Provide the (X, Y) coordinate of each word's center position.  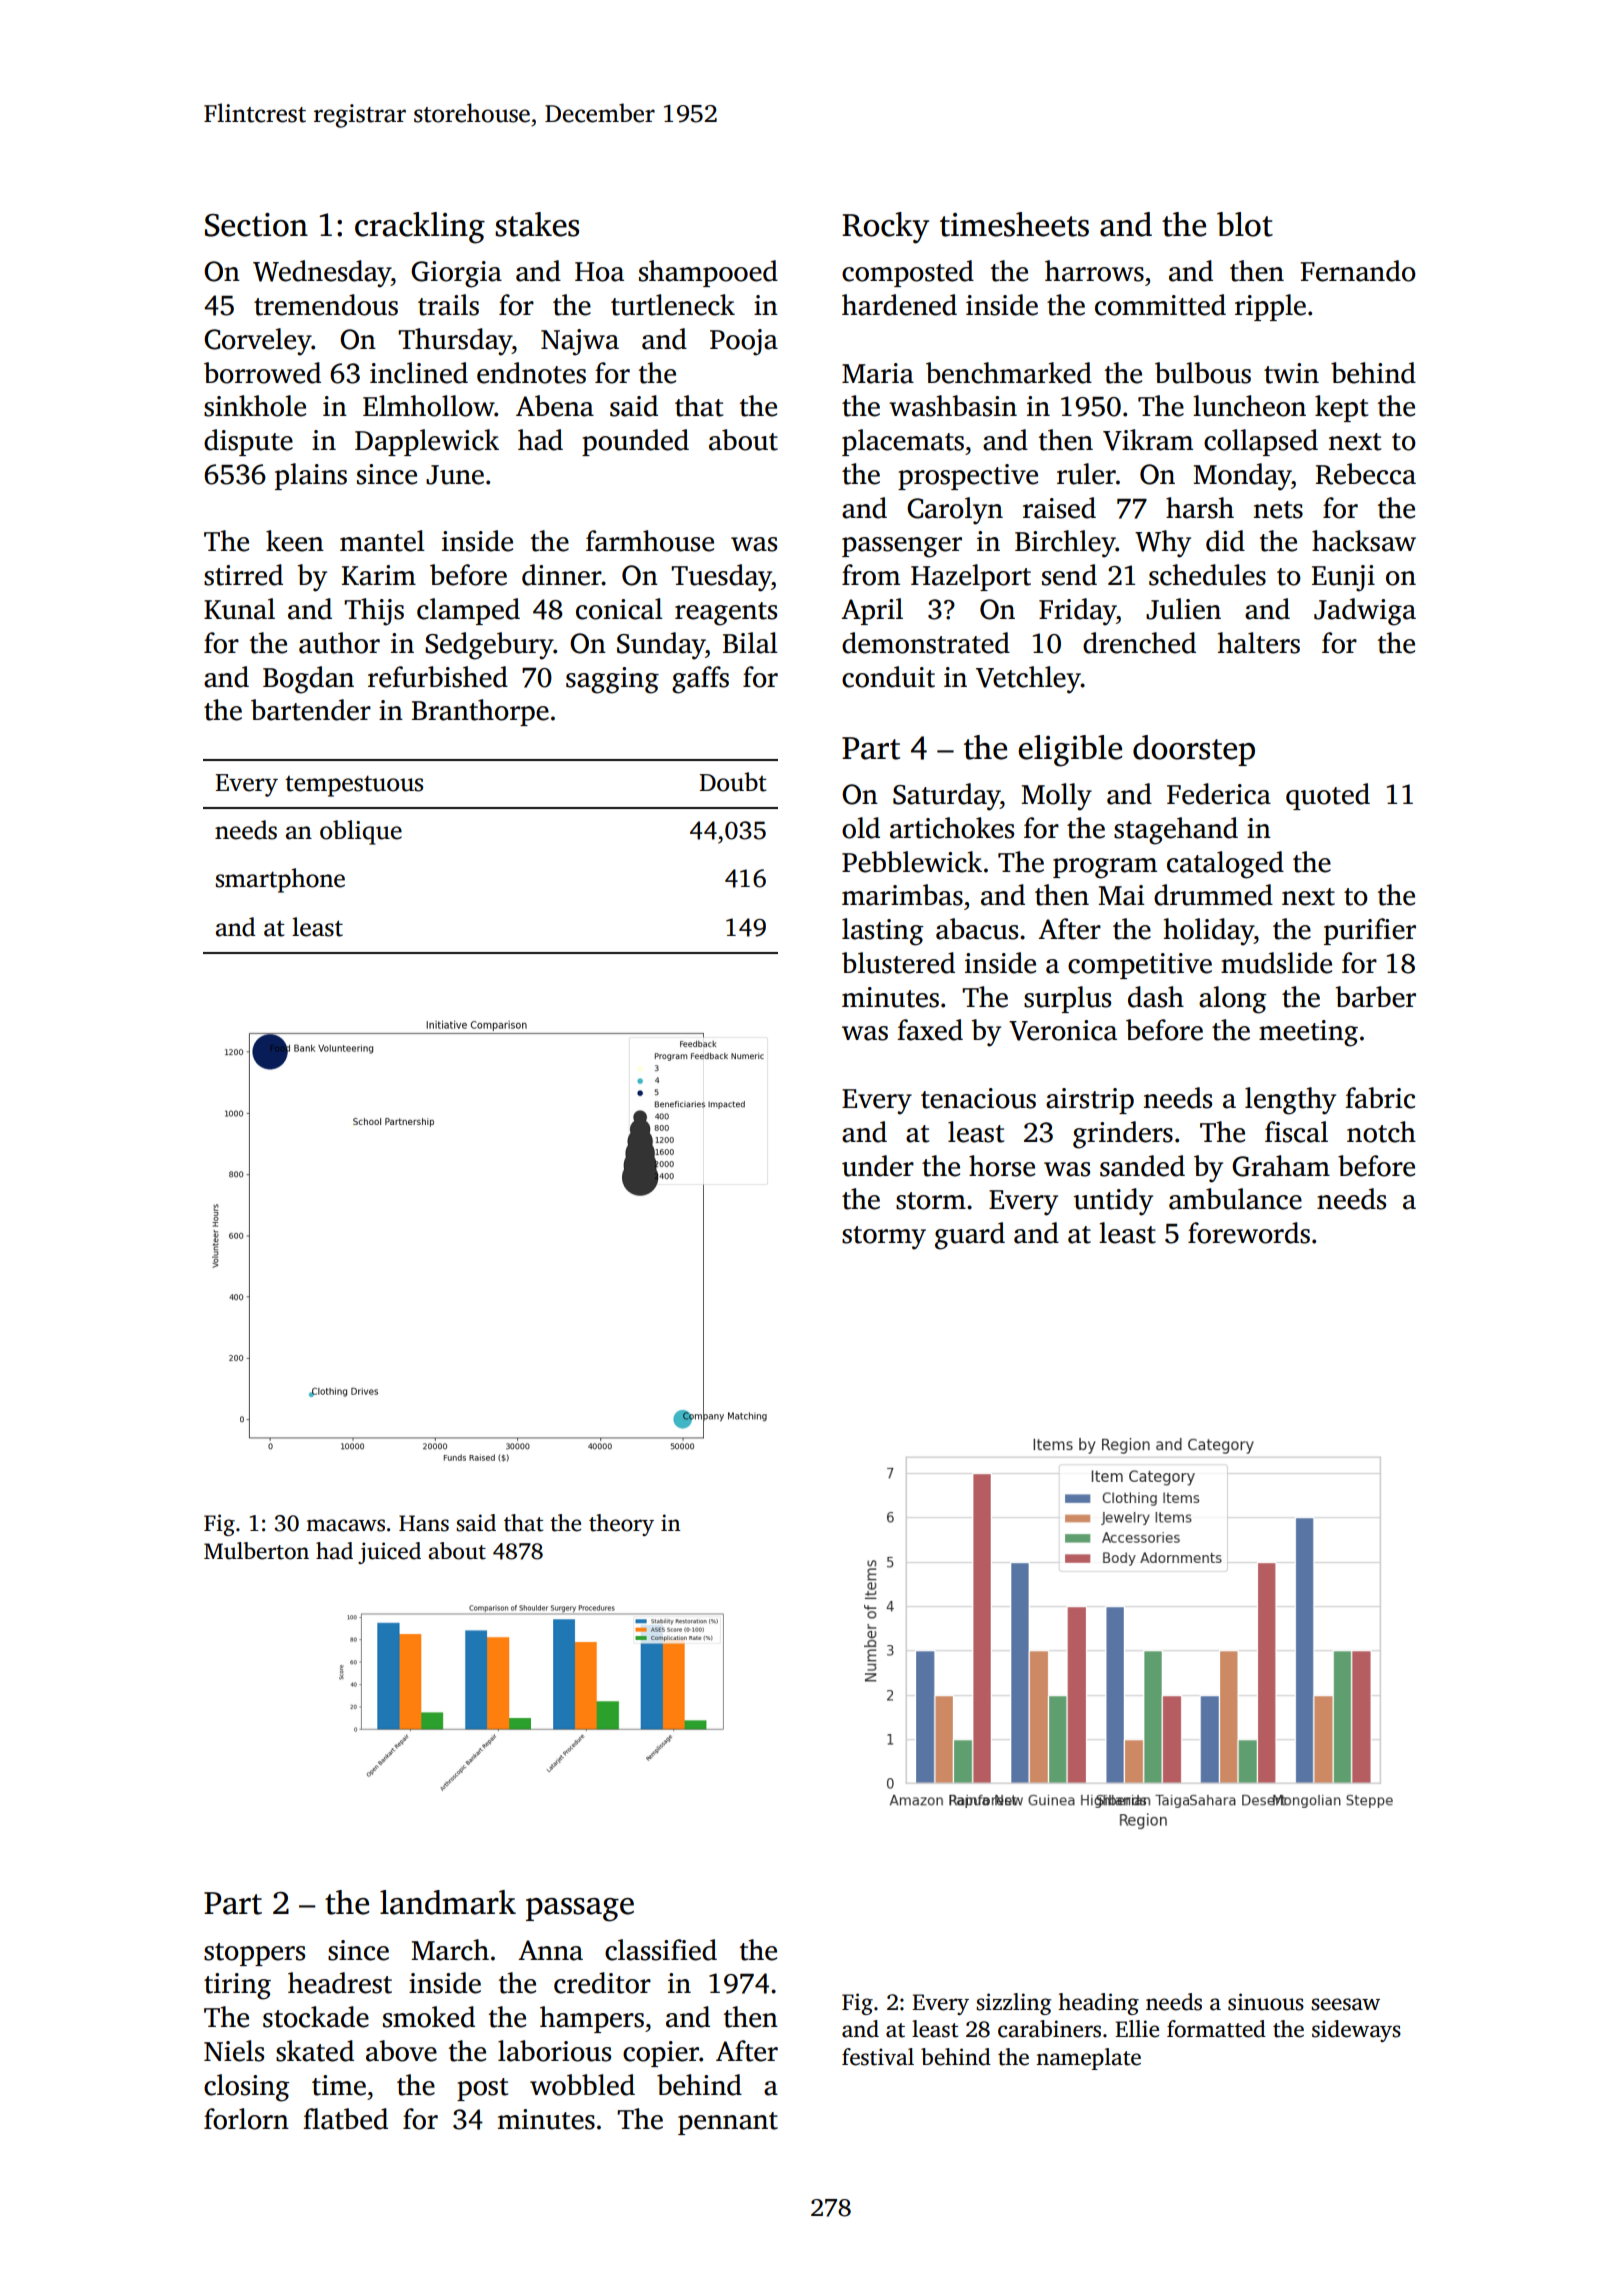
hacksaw (1364, 541)
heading (1098, 2004)
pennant (728, 2123)
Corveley (258, 342)
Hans (424, 1523)
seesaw (1345, 2004)
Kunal (239, 609)
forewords (1249, 1233)
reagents (726, 614)
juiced (389, 1553)
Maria (878, 373)
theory (621, 1525)
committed (1160, 305)
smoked (429, 2017)
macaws (345, 1525)
